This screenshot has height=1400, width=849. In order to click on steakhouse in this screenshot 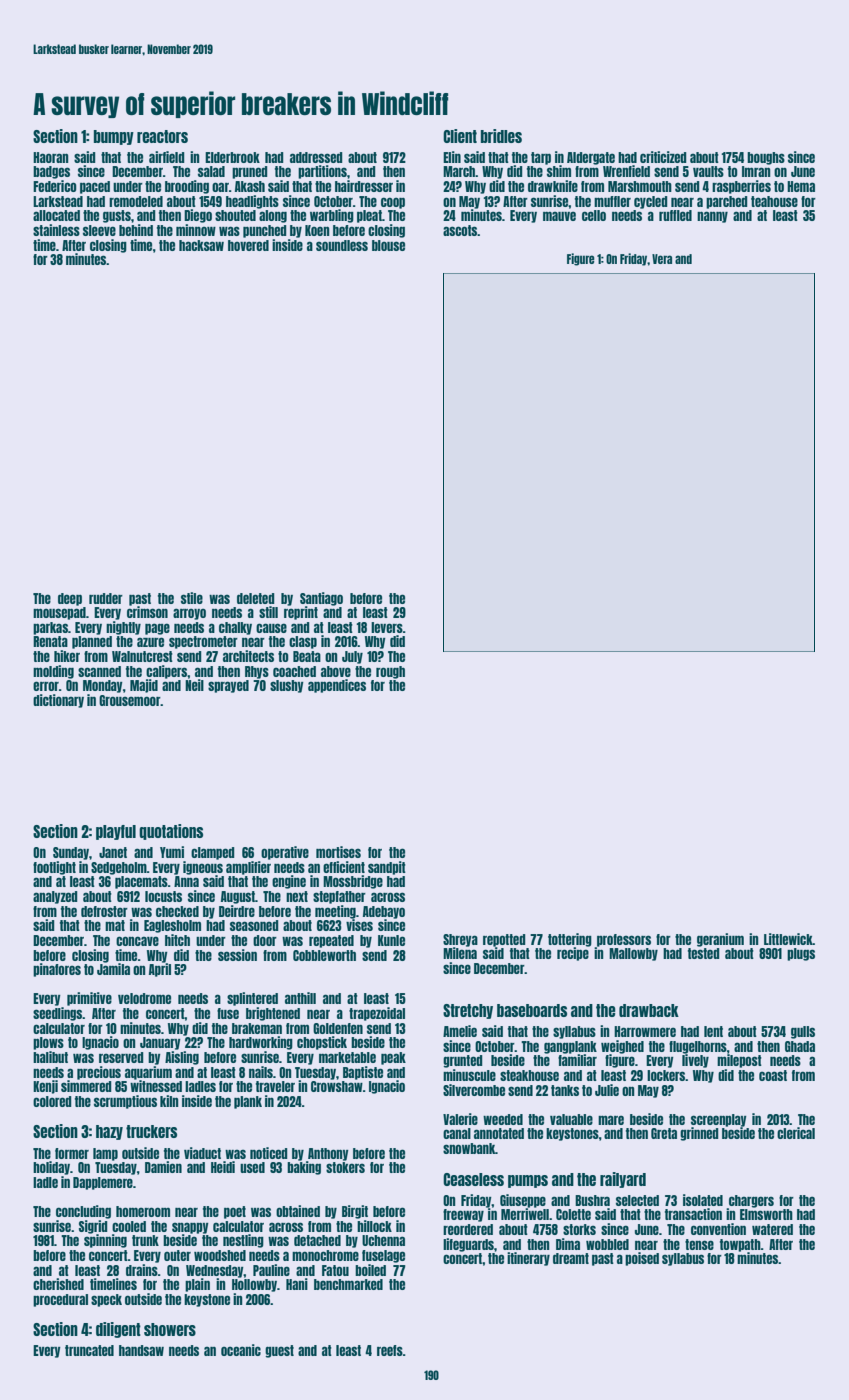, I will do `click(529, 1075)`.
